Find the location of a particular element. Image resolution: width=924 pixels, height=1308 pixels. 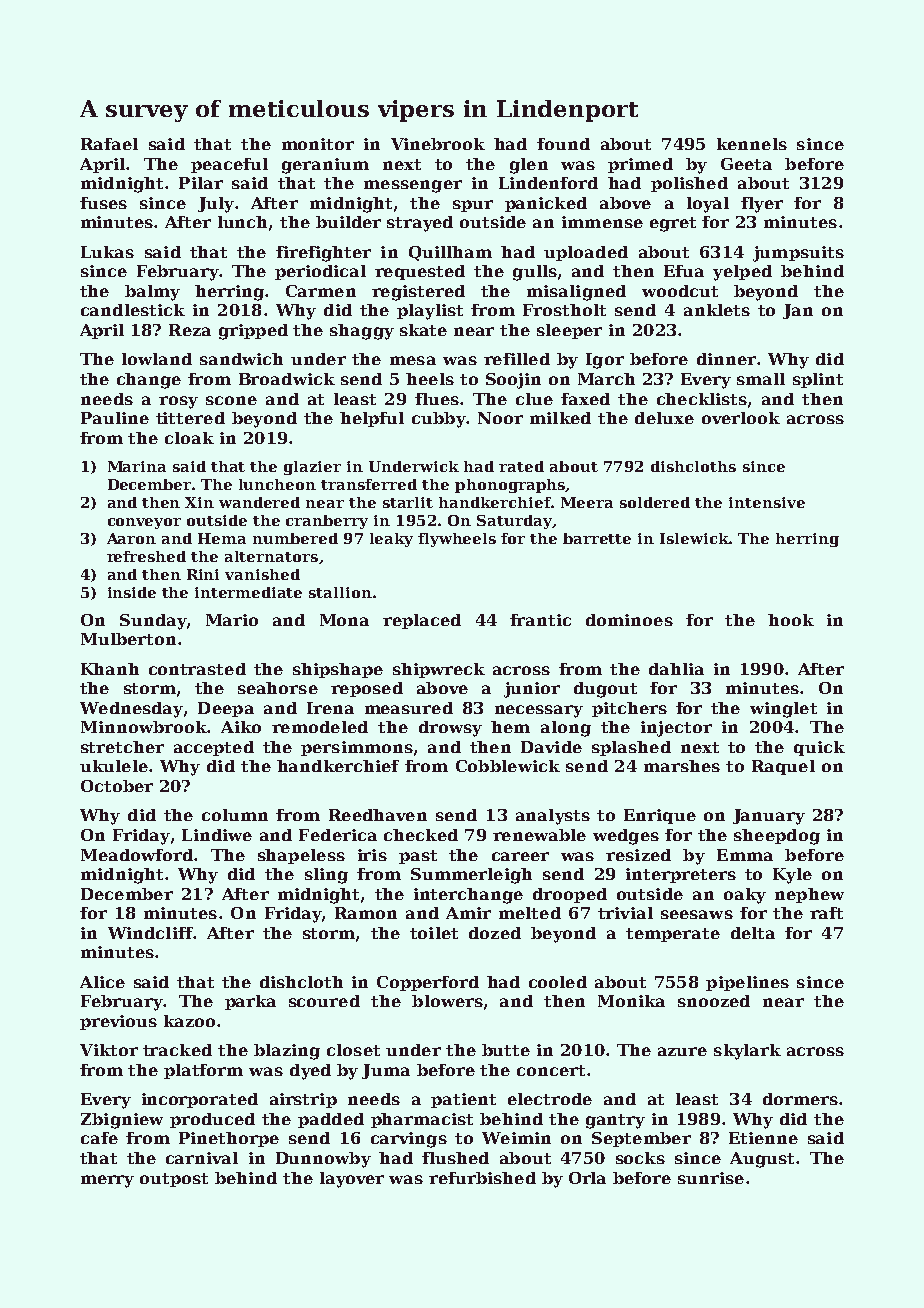

Xin is located at coordinates (199, 502).
